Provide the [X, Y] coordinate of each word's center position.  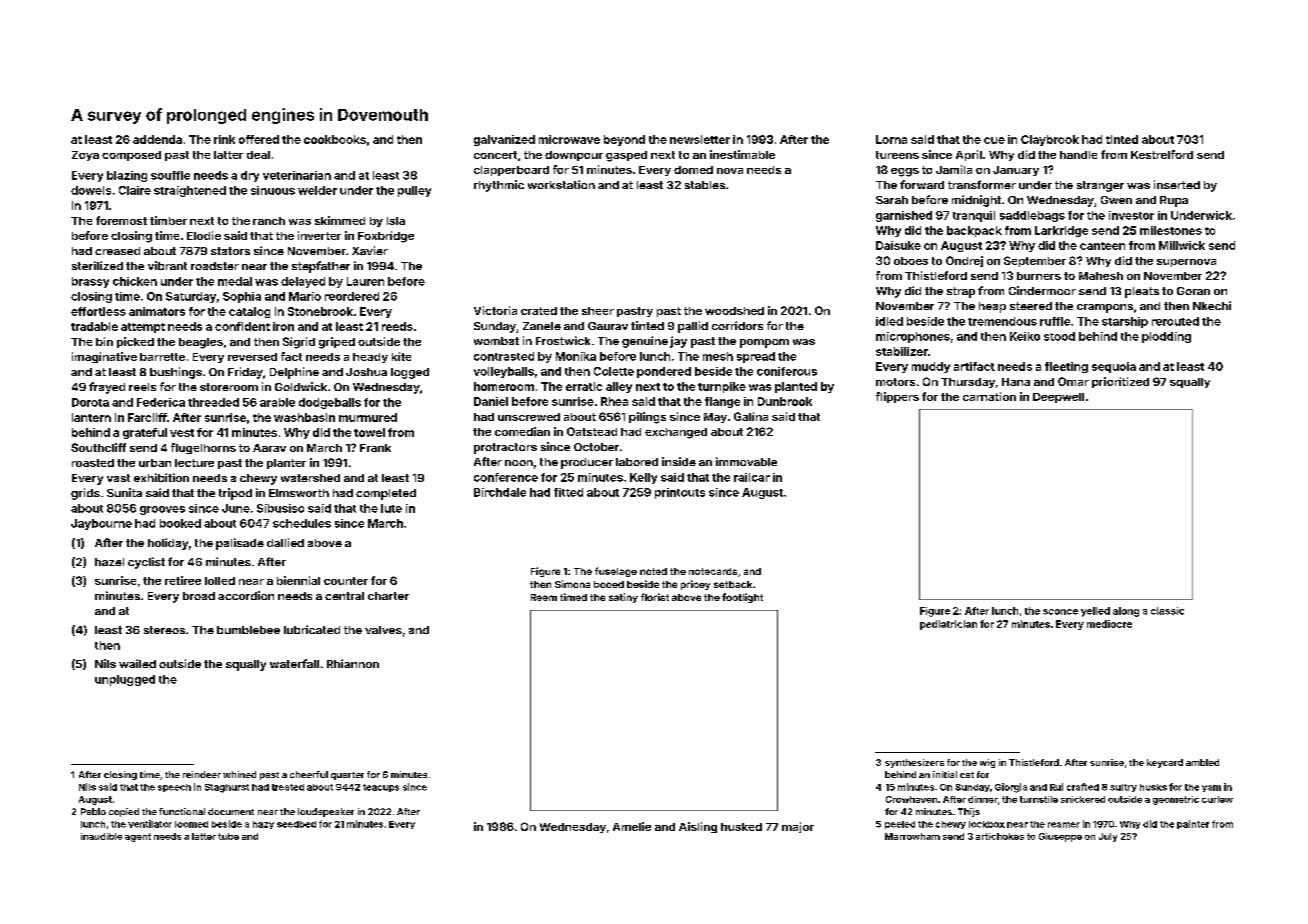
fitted [568, 492]
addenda [157, 139]
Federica [161, 402]
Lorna [891, 139]
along [1126, 612]
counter [346, 581]
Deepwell [1058, 398]
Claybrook [1050, 140]
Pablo [93, 811]
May [715, 418]
